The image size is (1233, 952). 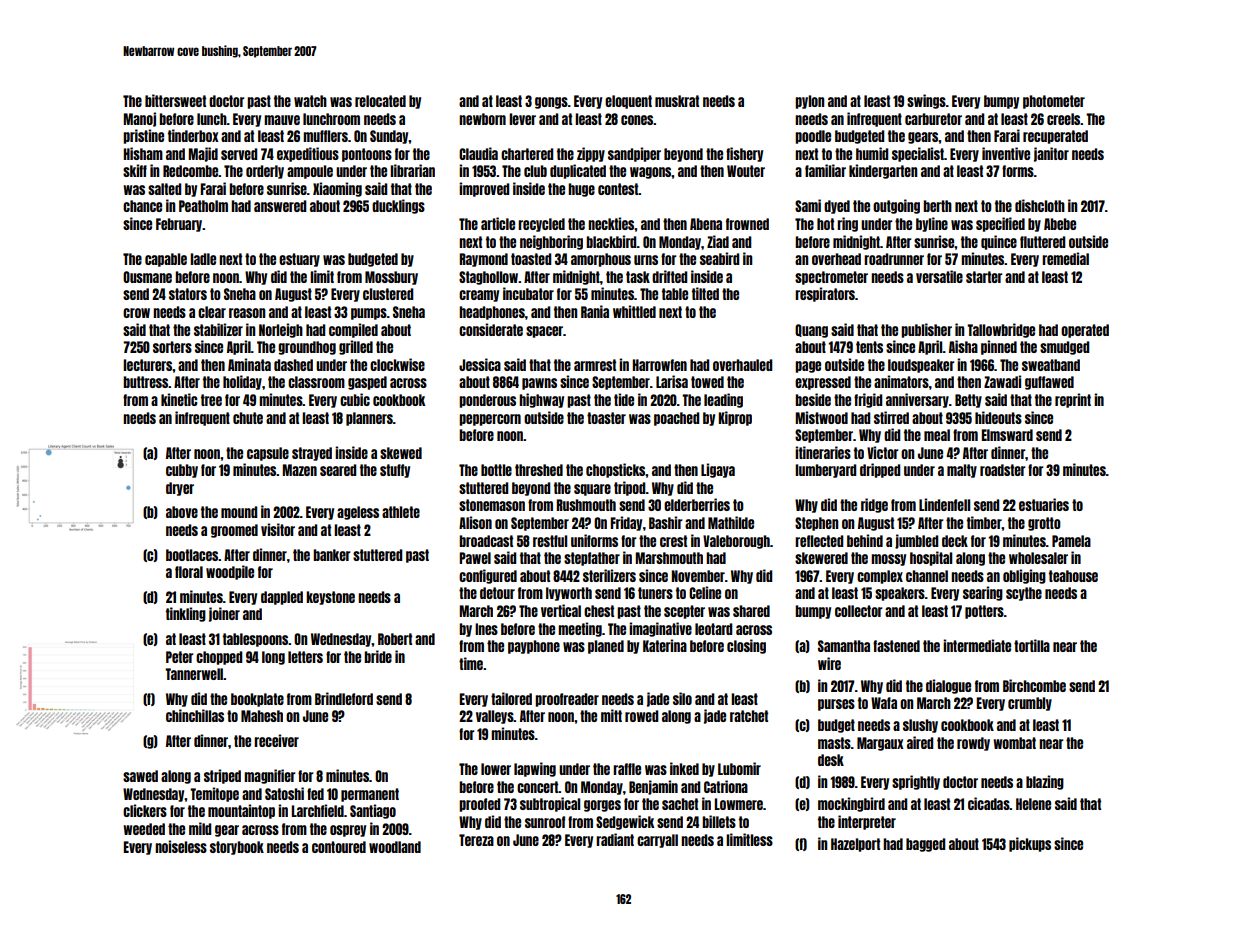 I want to click on Peter, so click(x=179, y=657).
